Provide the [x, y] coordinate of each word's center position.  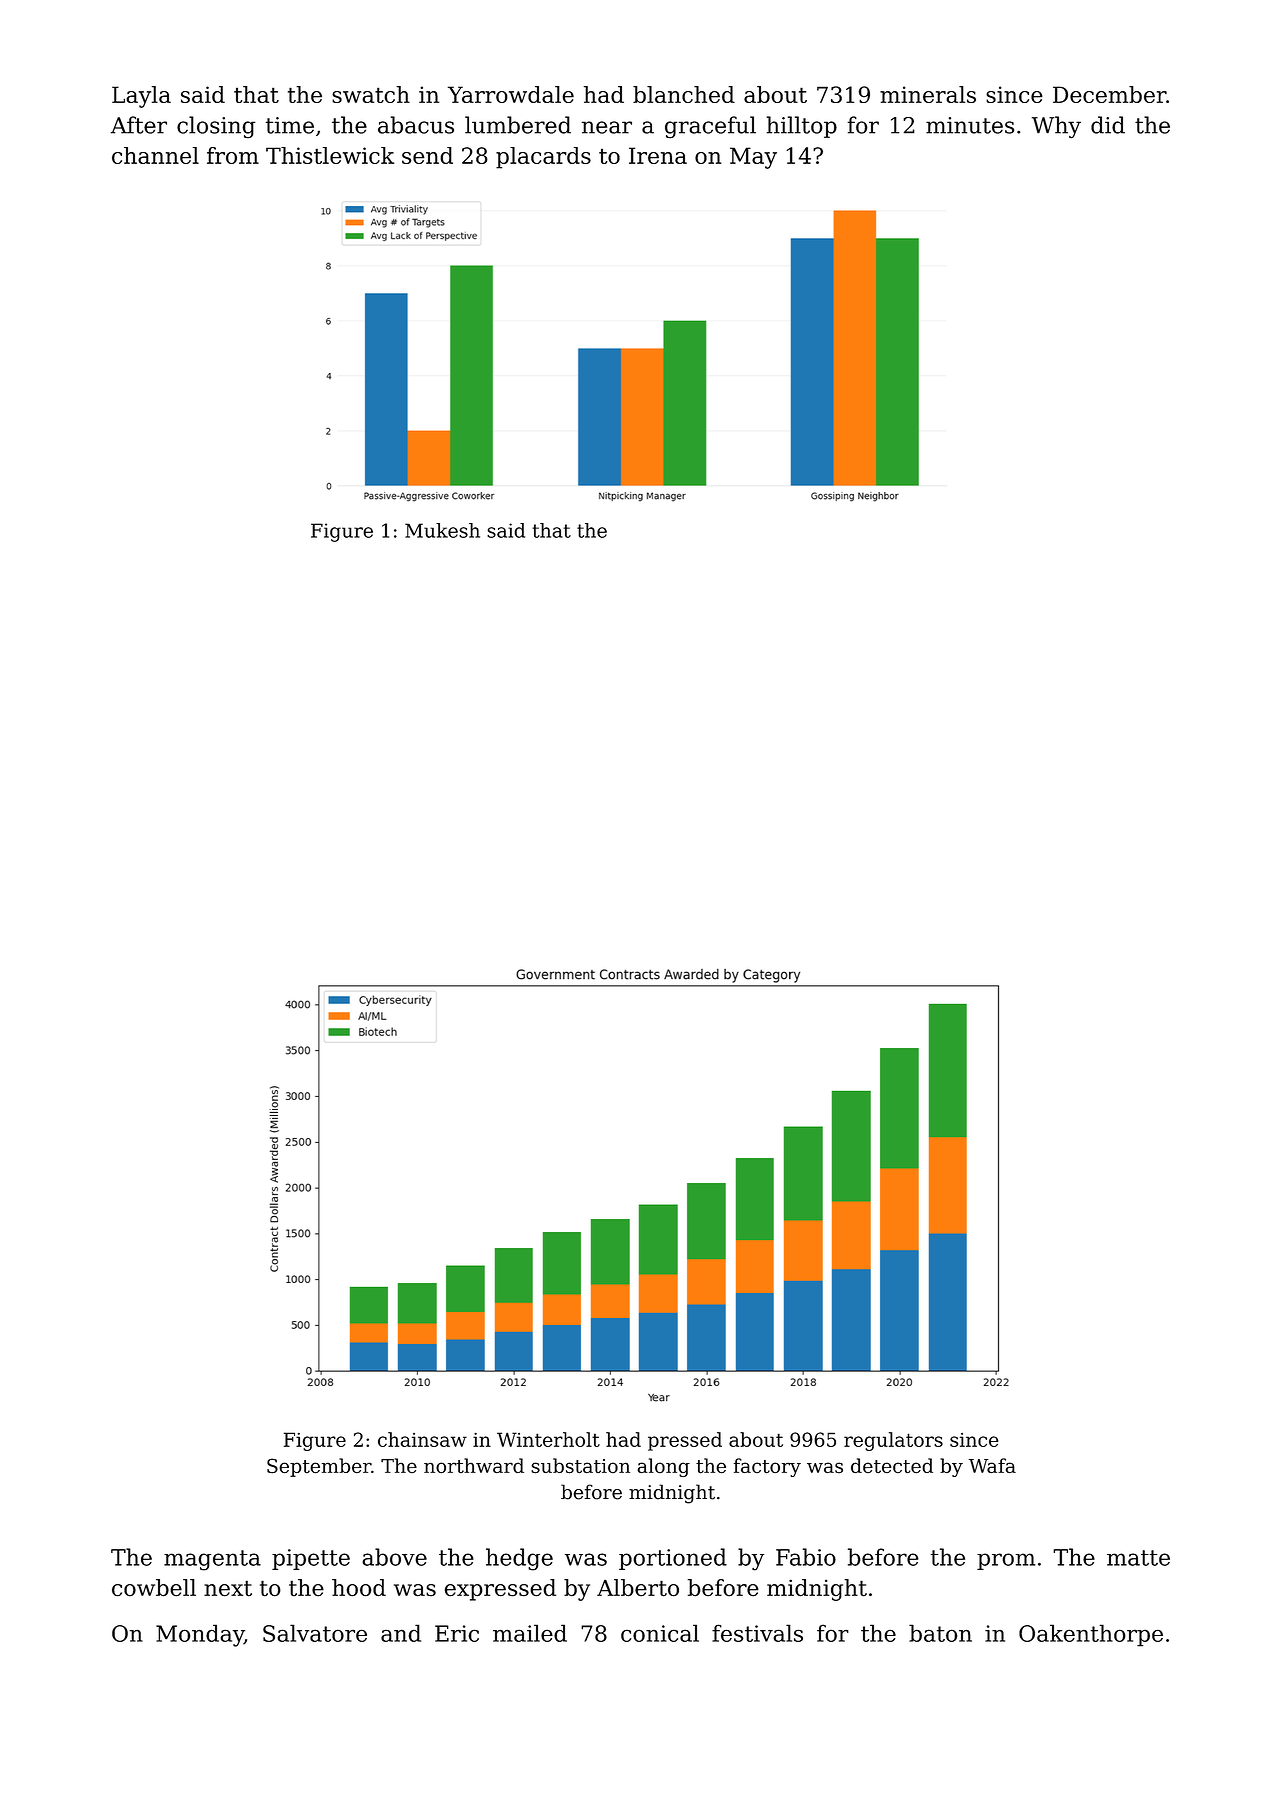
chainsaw [422, 1439]
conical [660, 1633]
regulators [893, 1441]
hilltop [802, 127]
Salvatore [315, 1633]
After [139, 125]
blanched [684, 94]
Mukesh [442, 530]
